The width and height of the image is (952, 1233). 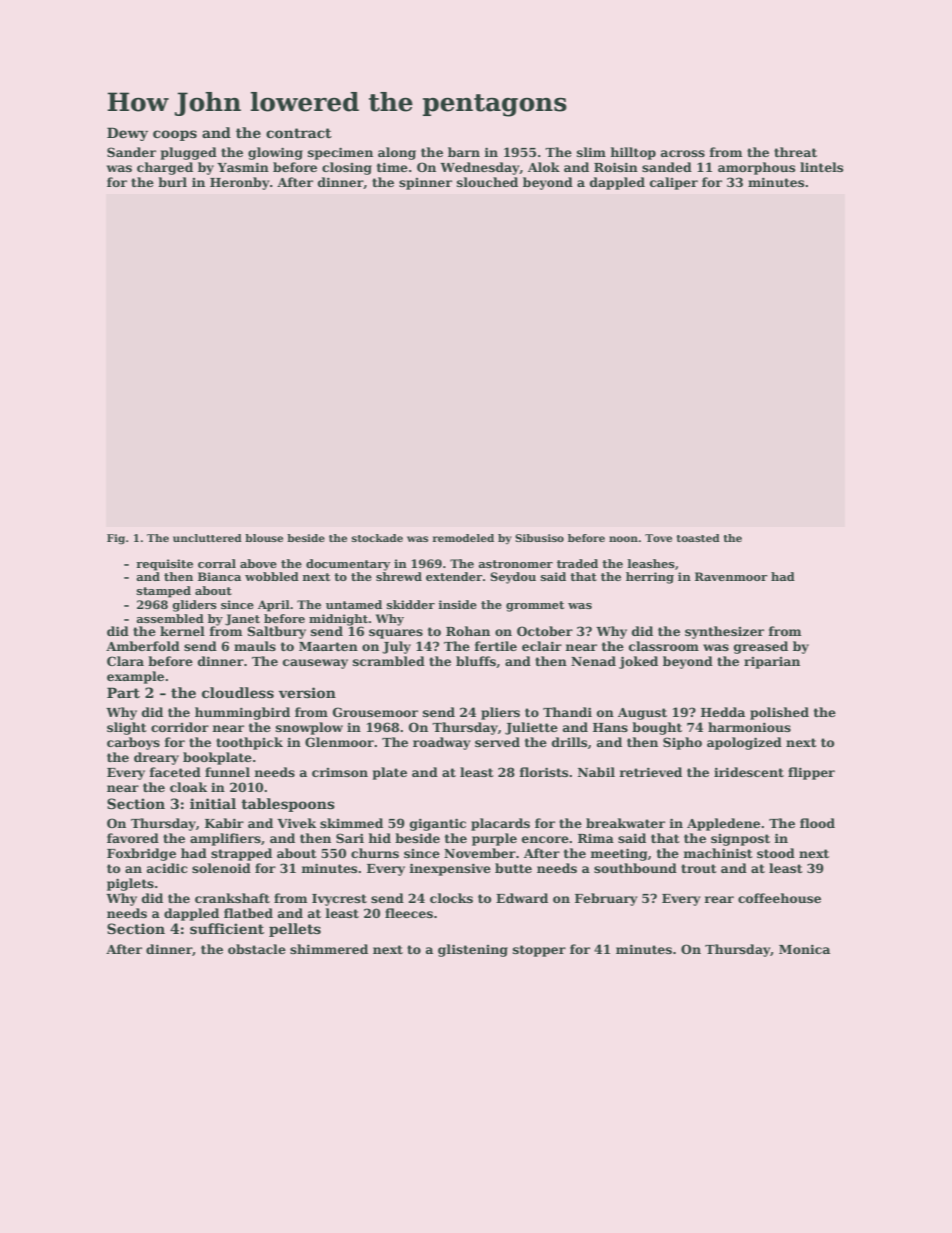 What do you see at coordinates (207, 538) in the image?
I see `uncluttered` at bounding box center [207, 538].
